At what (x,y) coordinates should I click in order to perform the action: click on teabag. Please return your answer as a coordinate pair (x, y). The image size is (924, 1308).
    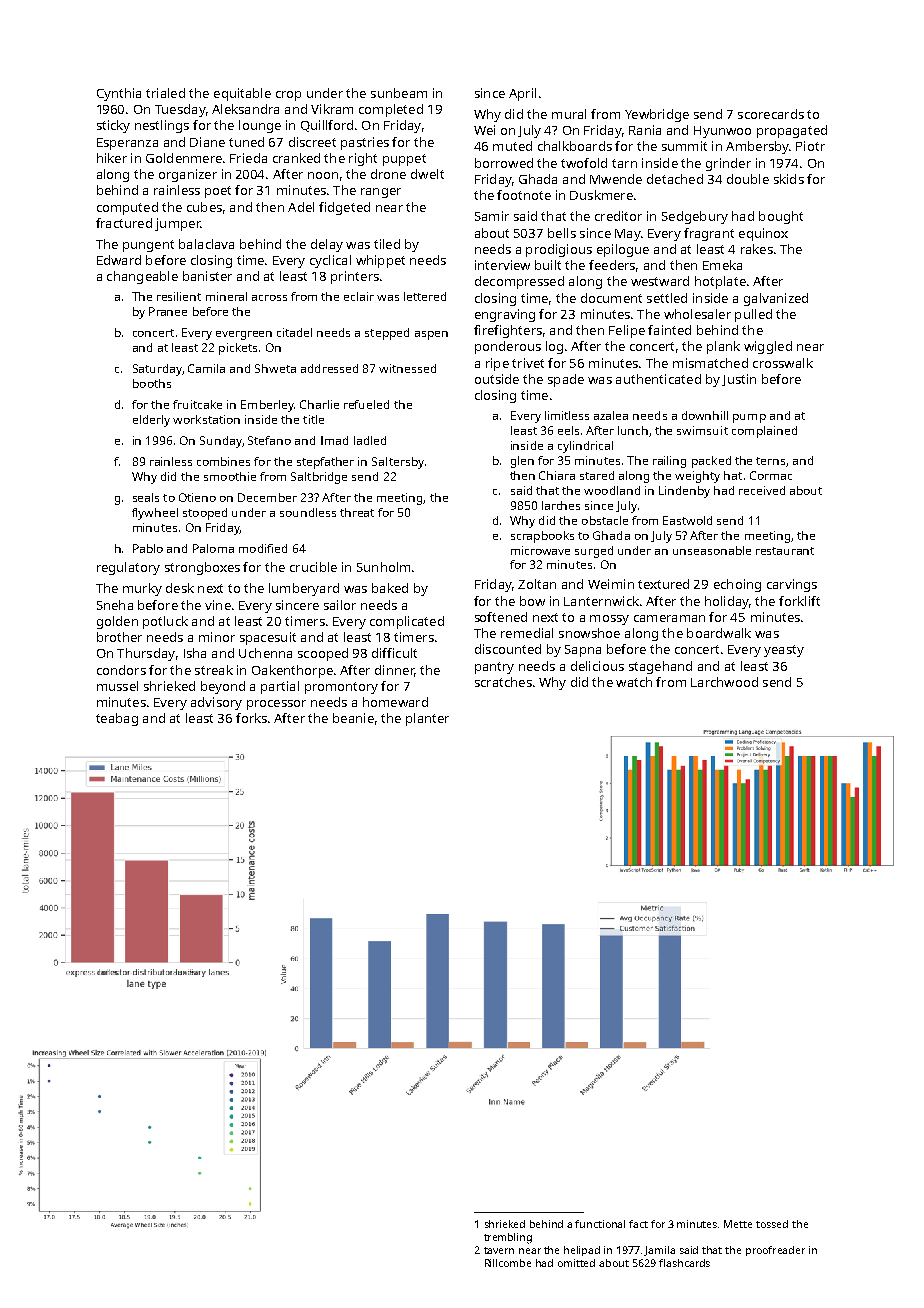
    Looking at the image, I should click on (117, 719).
